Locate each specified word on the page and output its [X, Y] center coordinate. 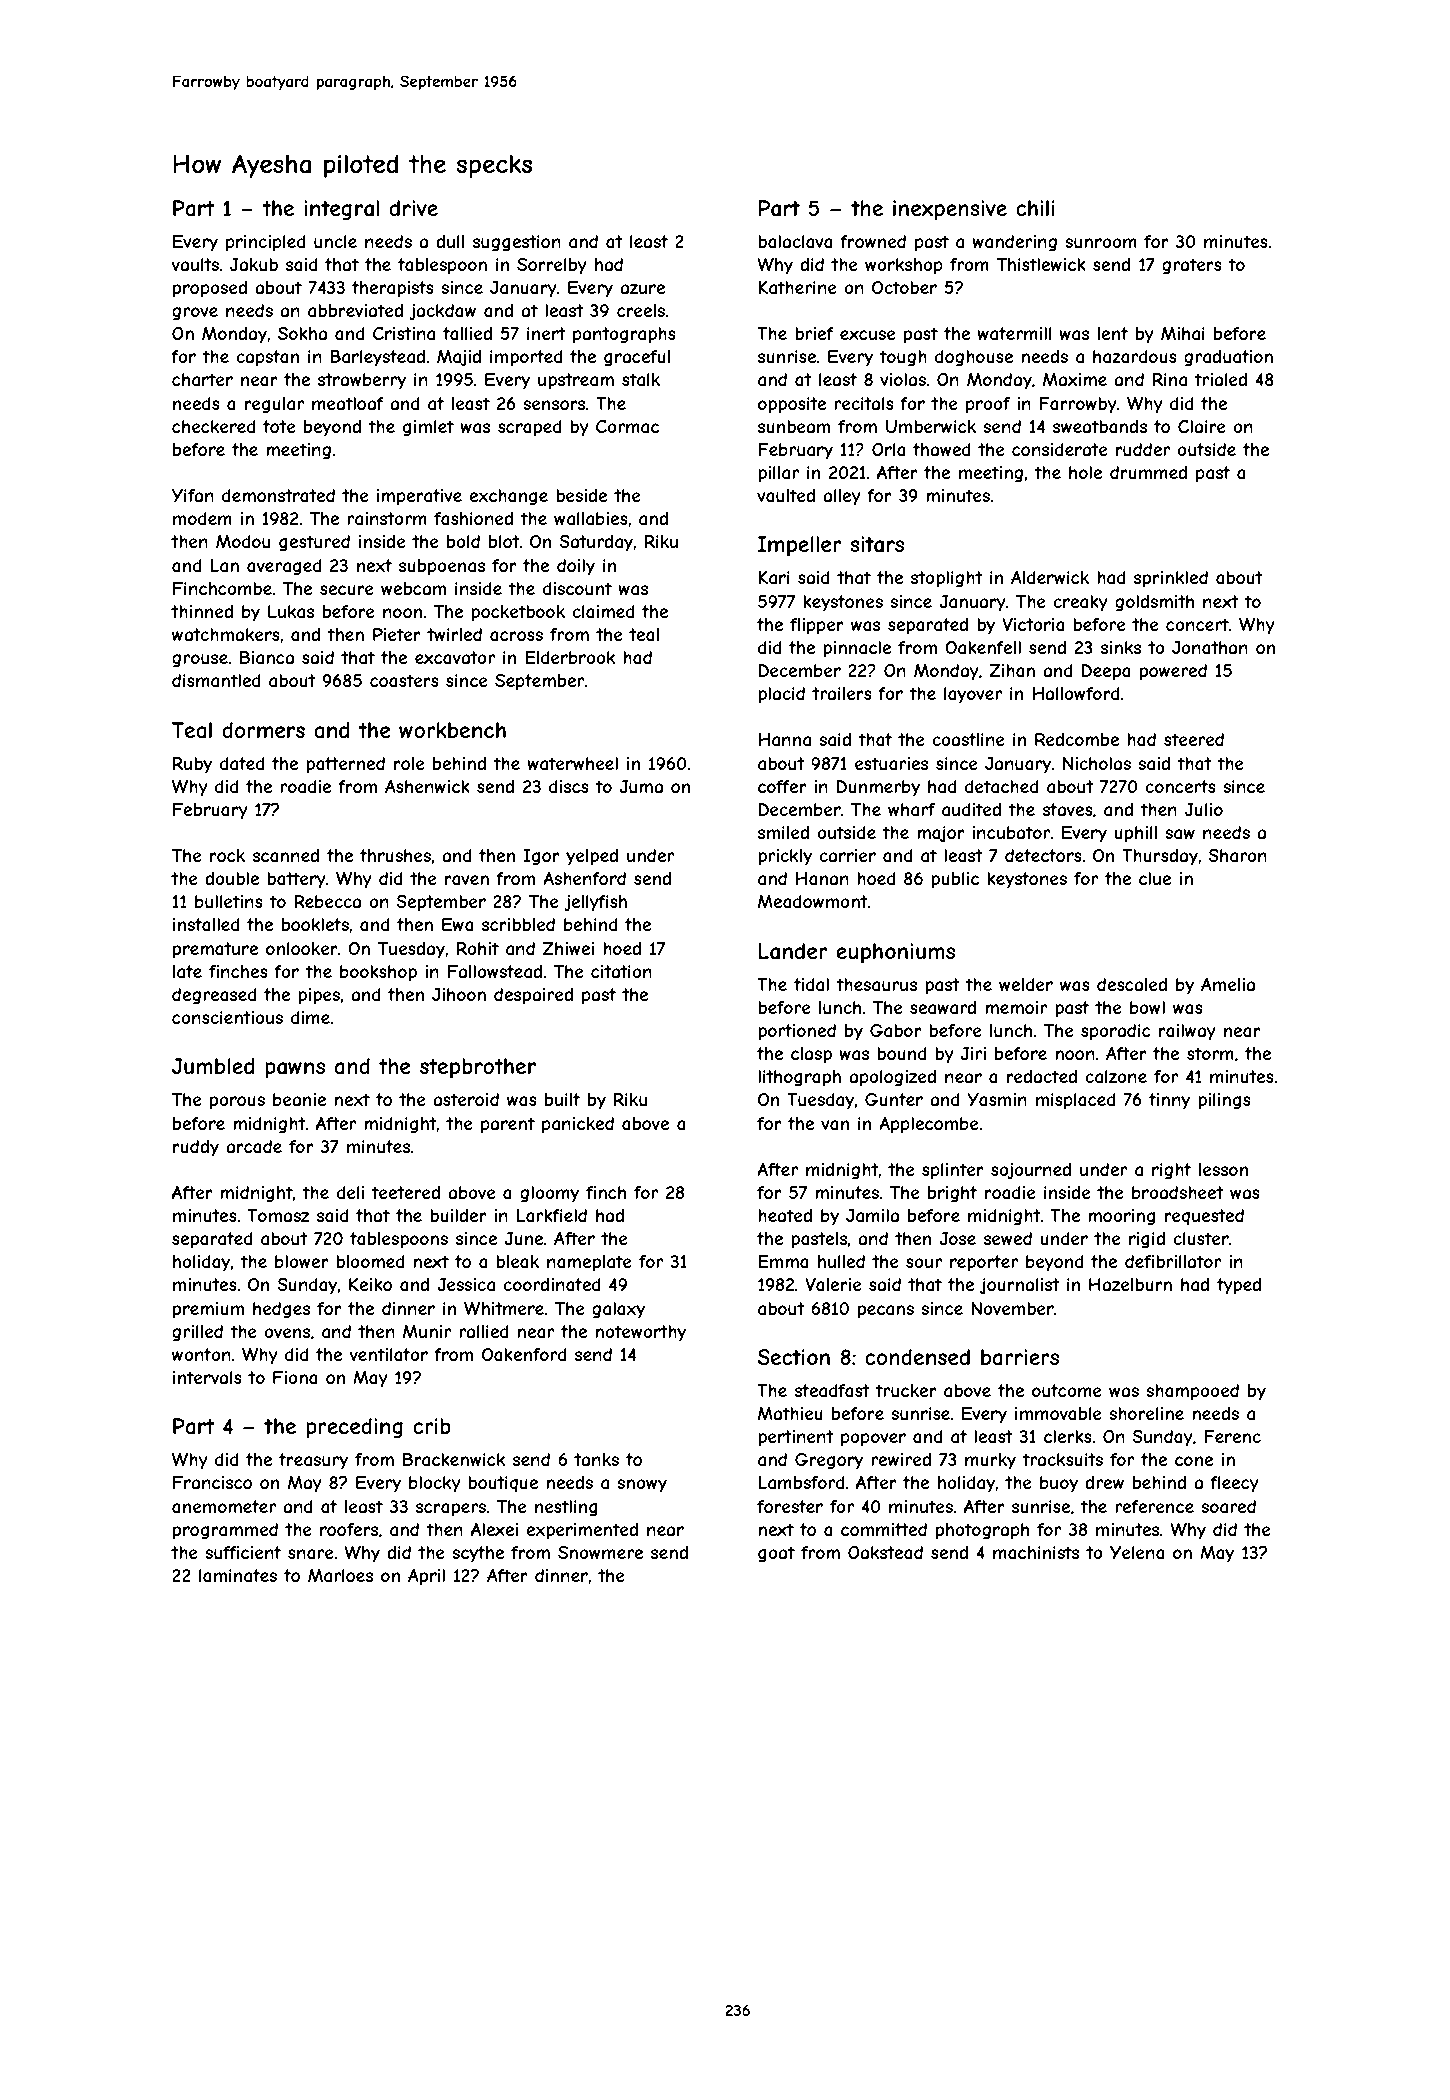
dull [450, 241]
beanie [299, 1099]
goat [776, 1554]
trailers [842, 693]
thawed [942, 449]
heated [785, 1215]
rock [227, 855]
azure [642, 289]
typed [1239, 1286]
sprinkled [1171, 579]
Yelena [1137, 1552]
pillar [778, 474]
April [426, 1577]
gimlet [428, 428]
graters [1192, 266]
